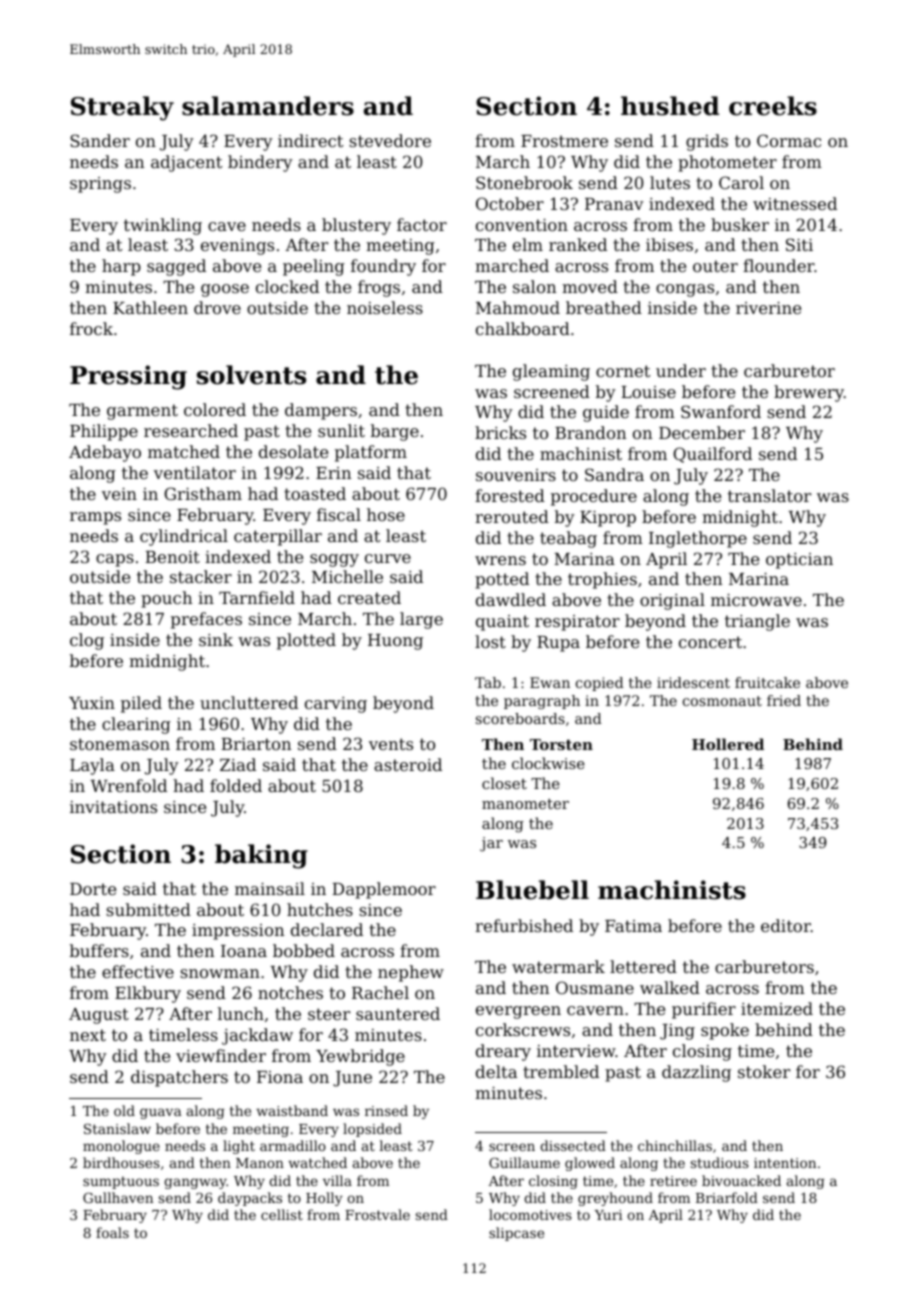 The width and height of the document is (924, 1308). Describe the element at coordinates (698, 539) in the document. I see `Inglethorpe` at that location.
